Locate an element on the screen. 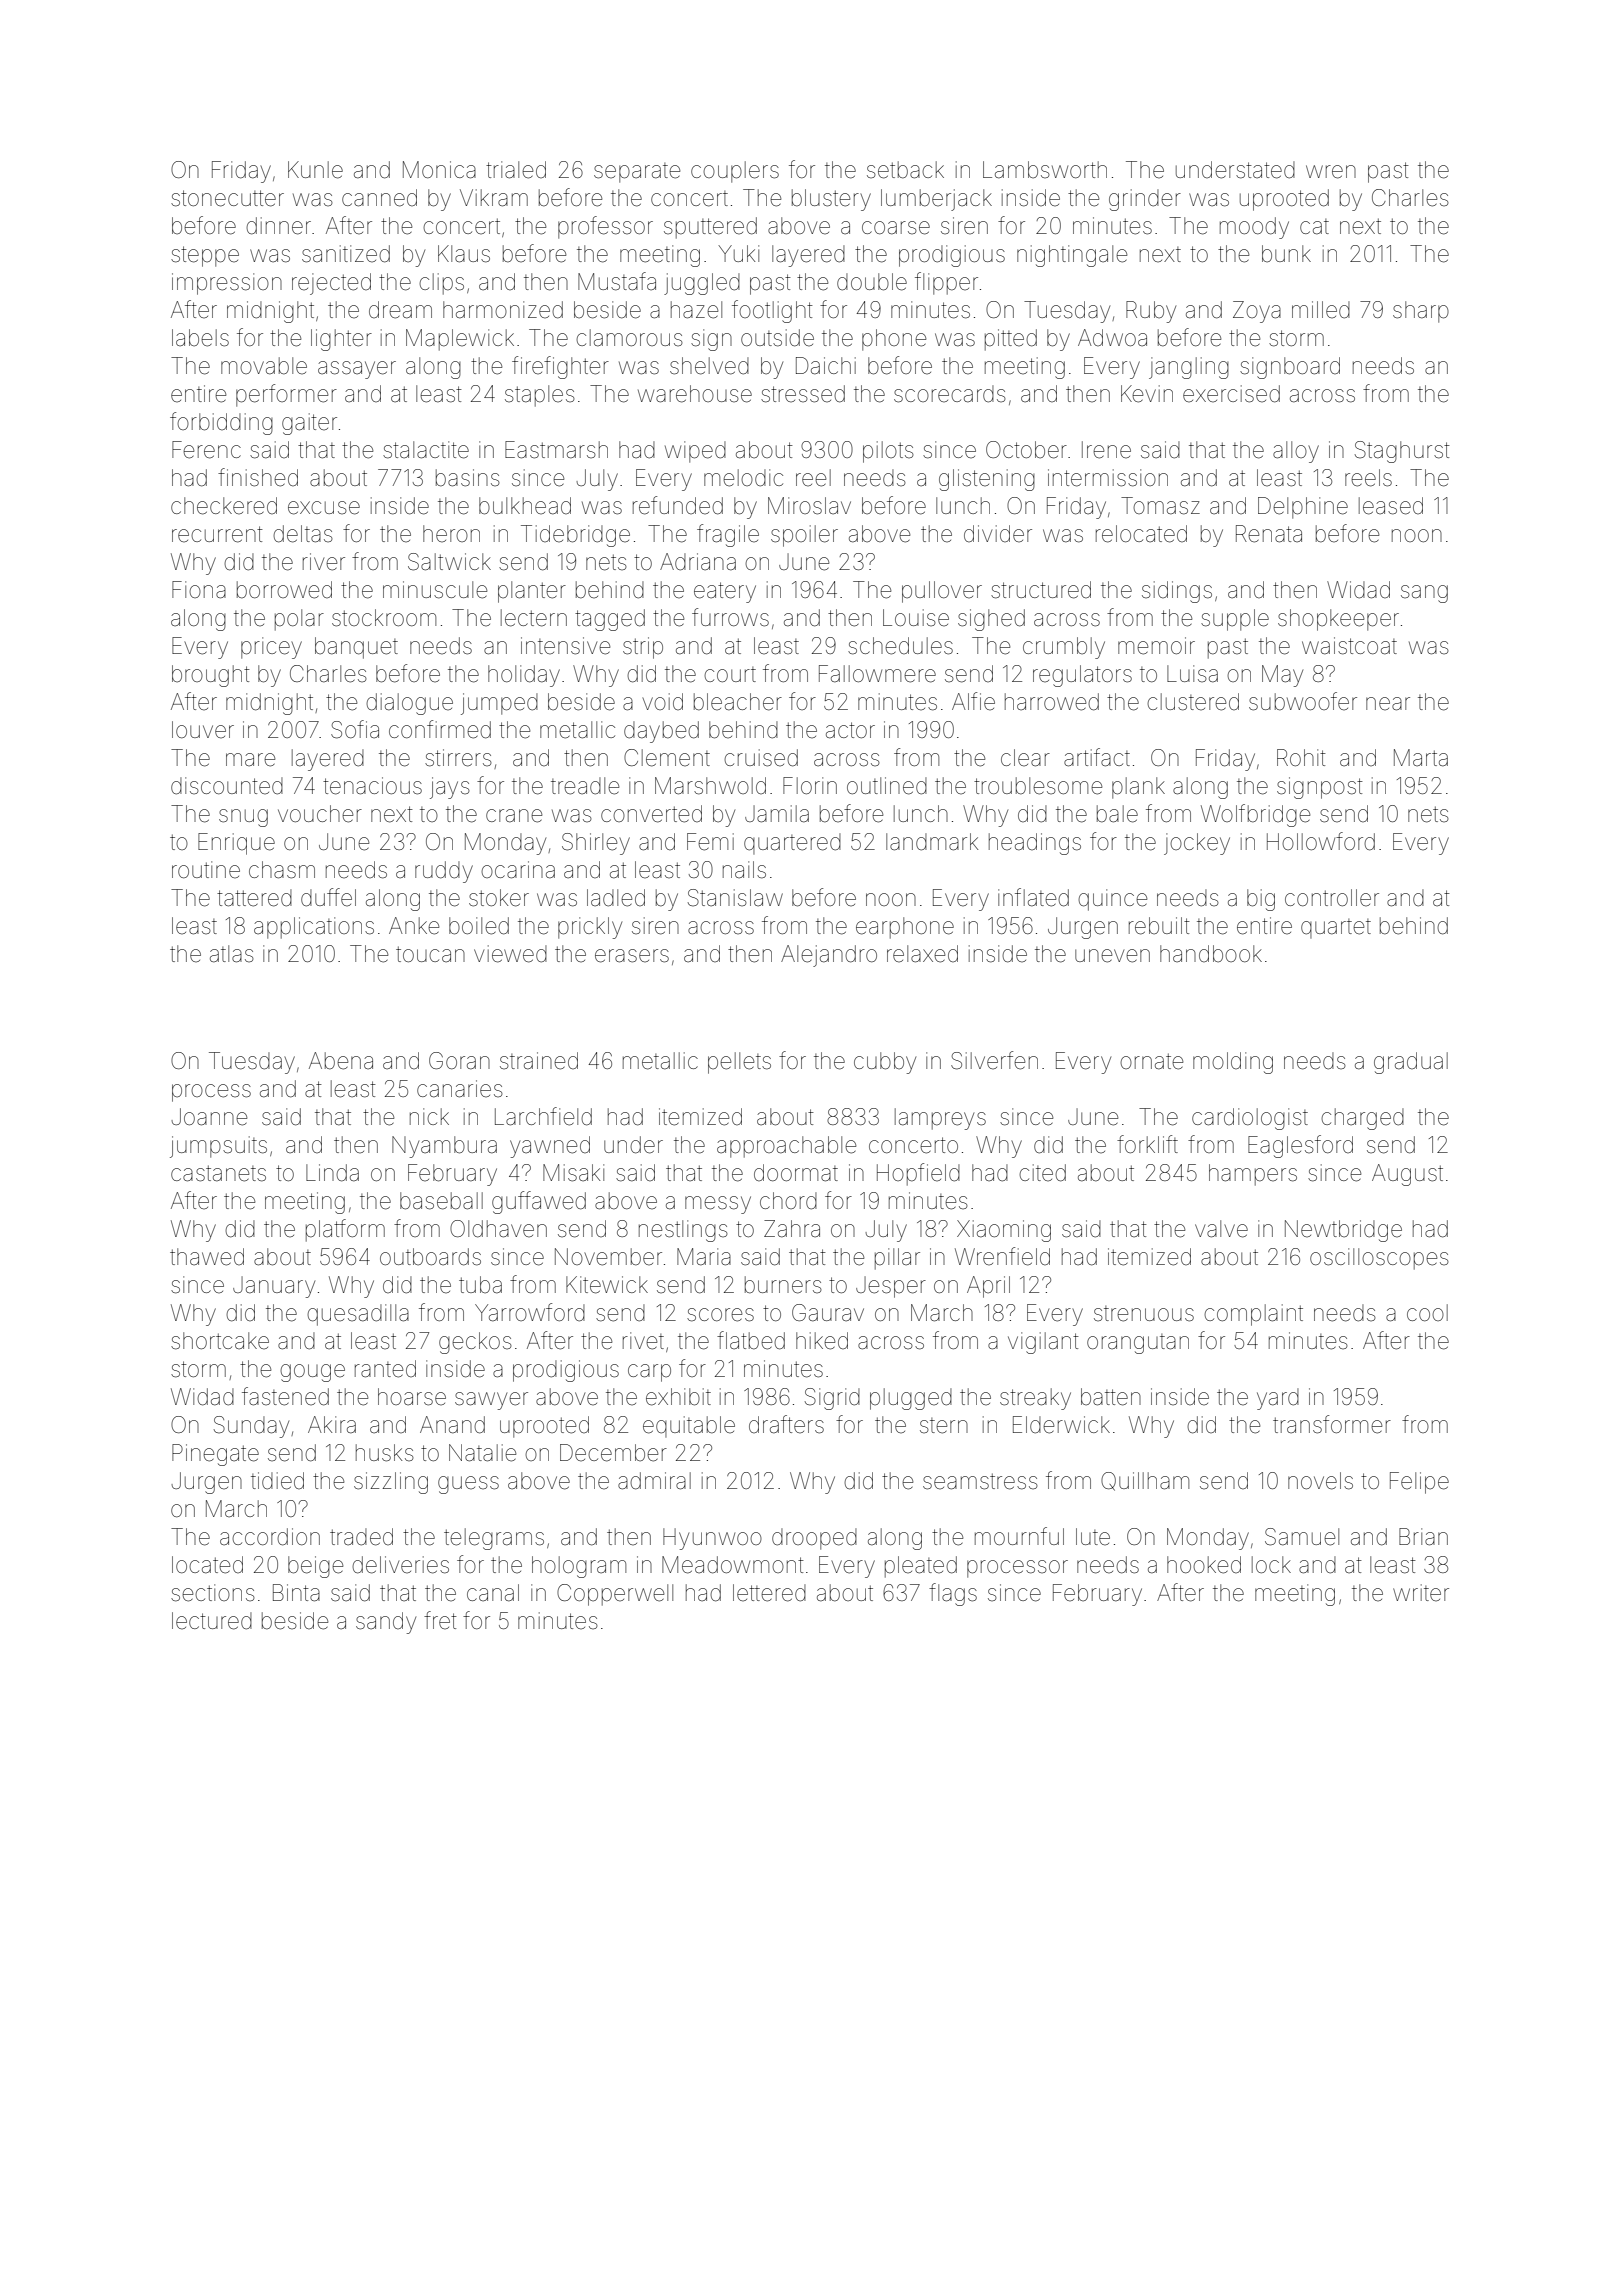 This screenshot has width=1620, height=2292. handbook is located at coordinates (1211, 954).
